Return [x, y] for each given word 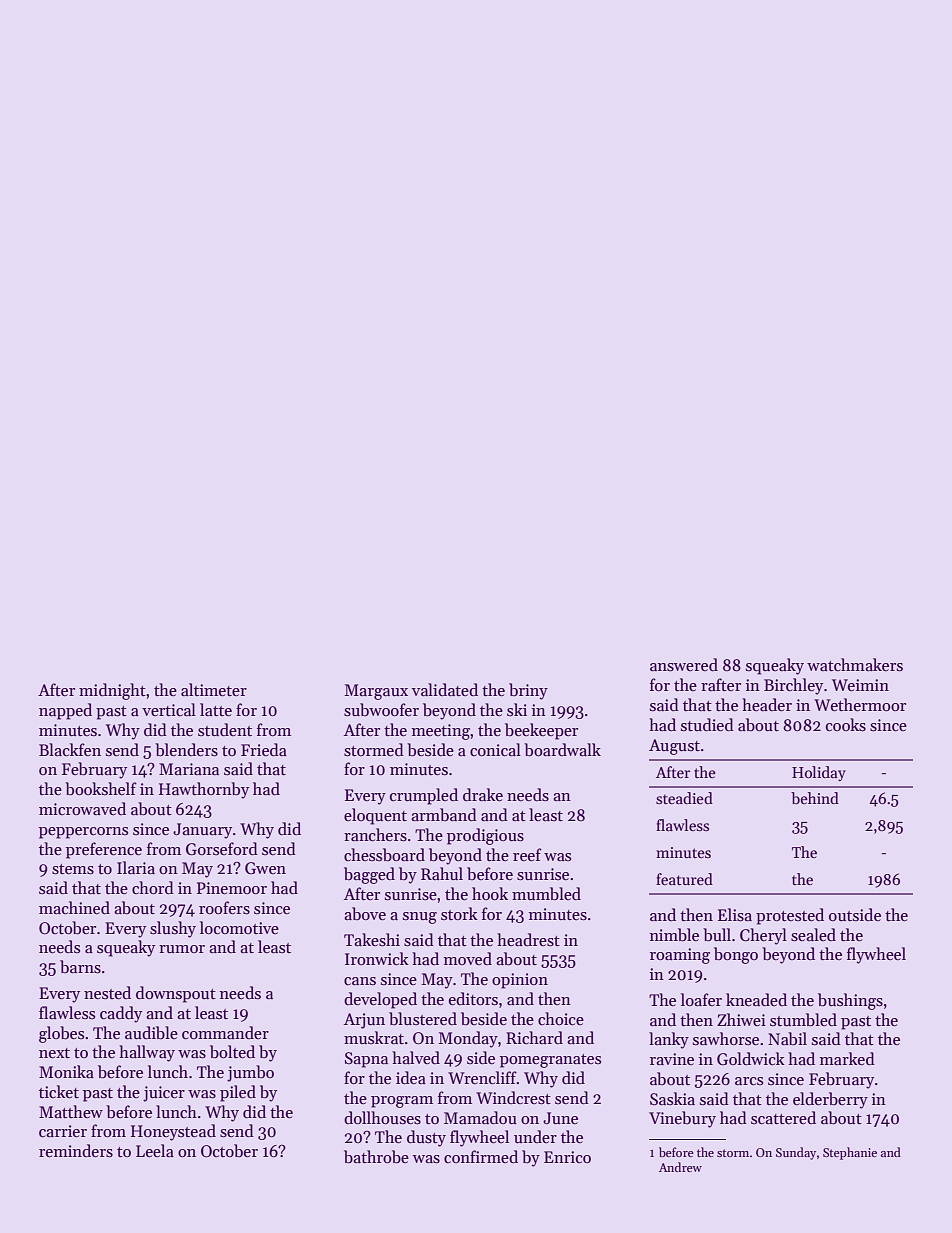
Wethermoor [860, 705]
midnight [112, 691]
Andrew [680, 1167]
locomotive [239, 928]
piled [238, 1093]
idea [411, 1077]
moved [468, 958]
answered [684, 665]
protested [790, 916]
